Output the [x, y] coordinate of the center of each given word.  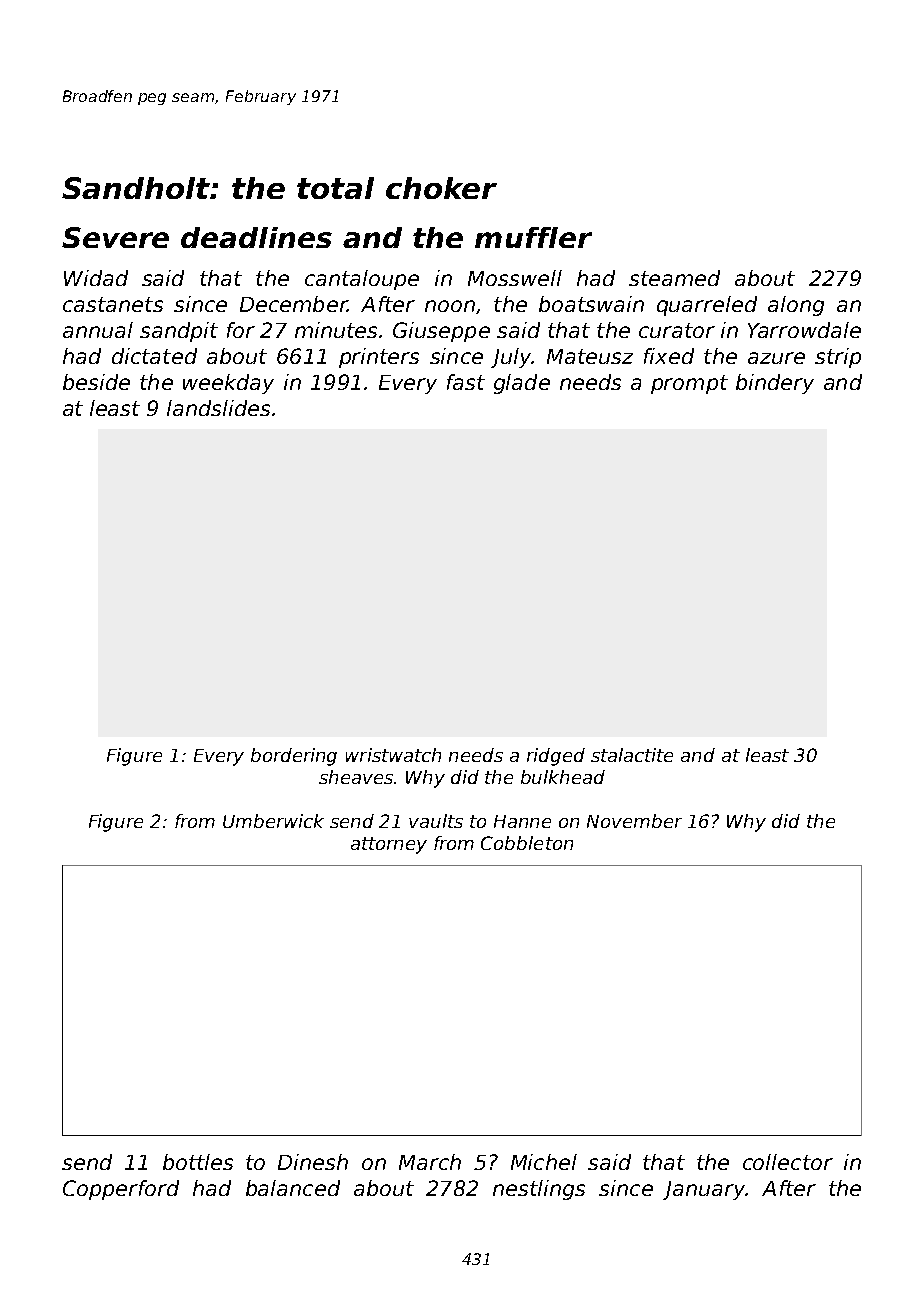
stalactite [632, 755]
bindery [775, 384]
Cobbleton [527, 843]
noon [450, 306]
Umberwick [273, 821]
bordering [294, 757]
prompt [689, 384]
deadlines [256, 237]
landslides [218, 408]
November [634, 821]
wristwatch [393, 755]
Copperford [121, 1190]
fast [466, 382]
